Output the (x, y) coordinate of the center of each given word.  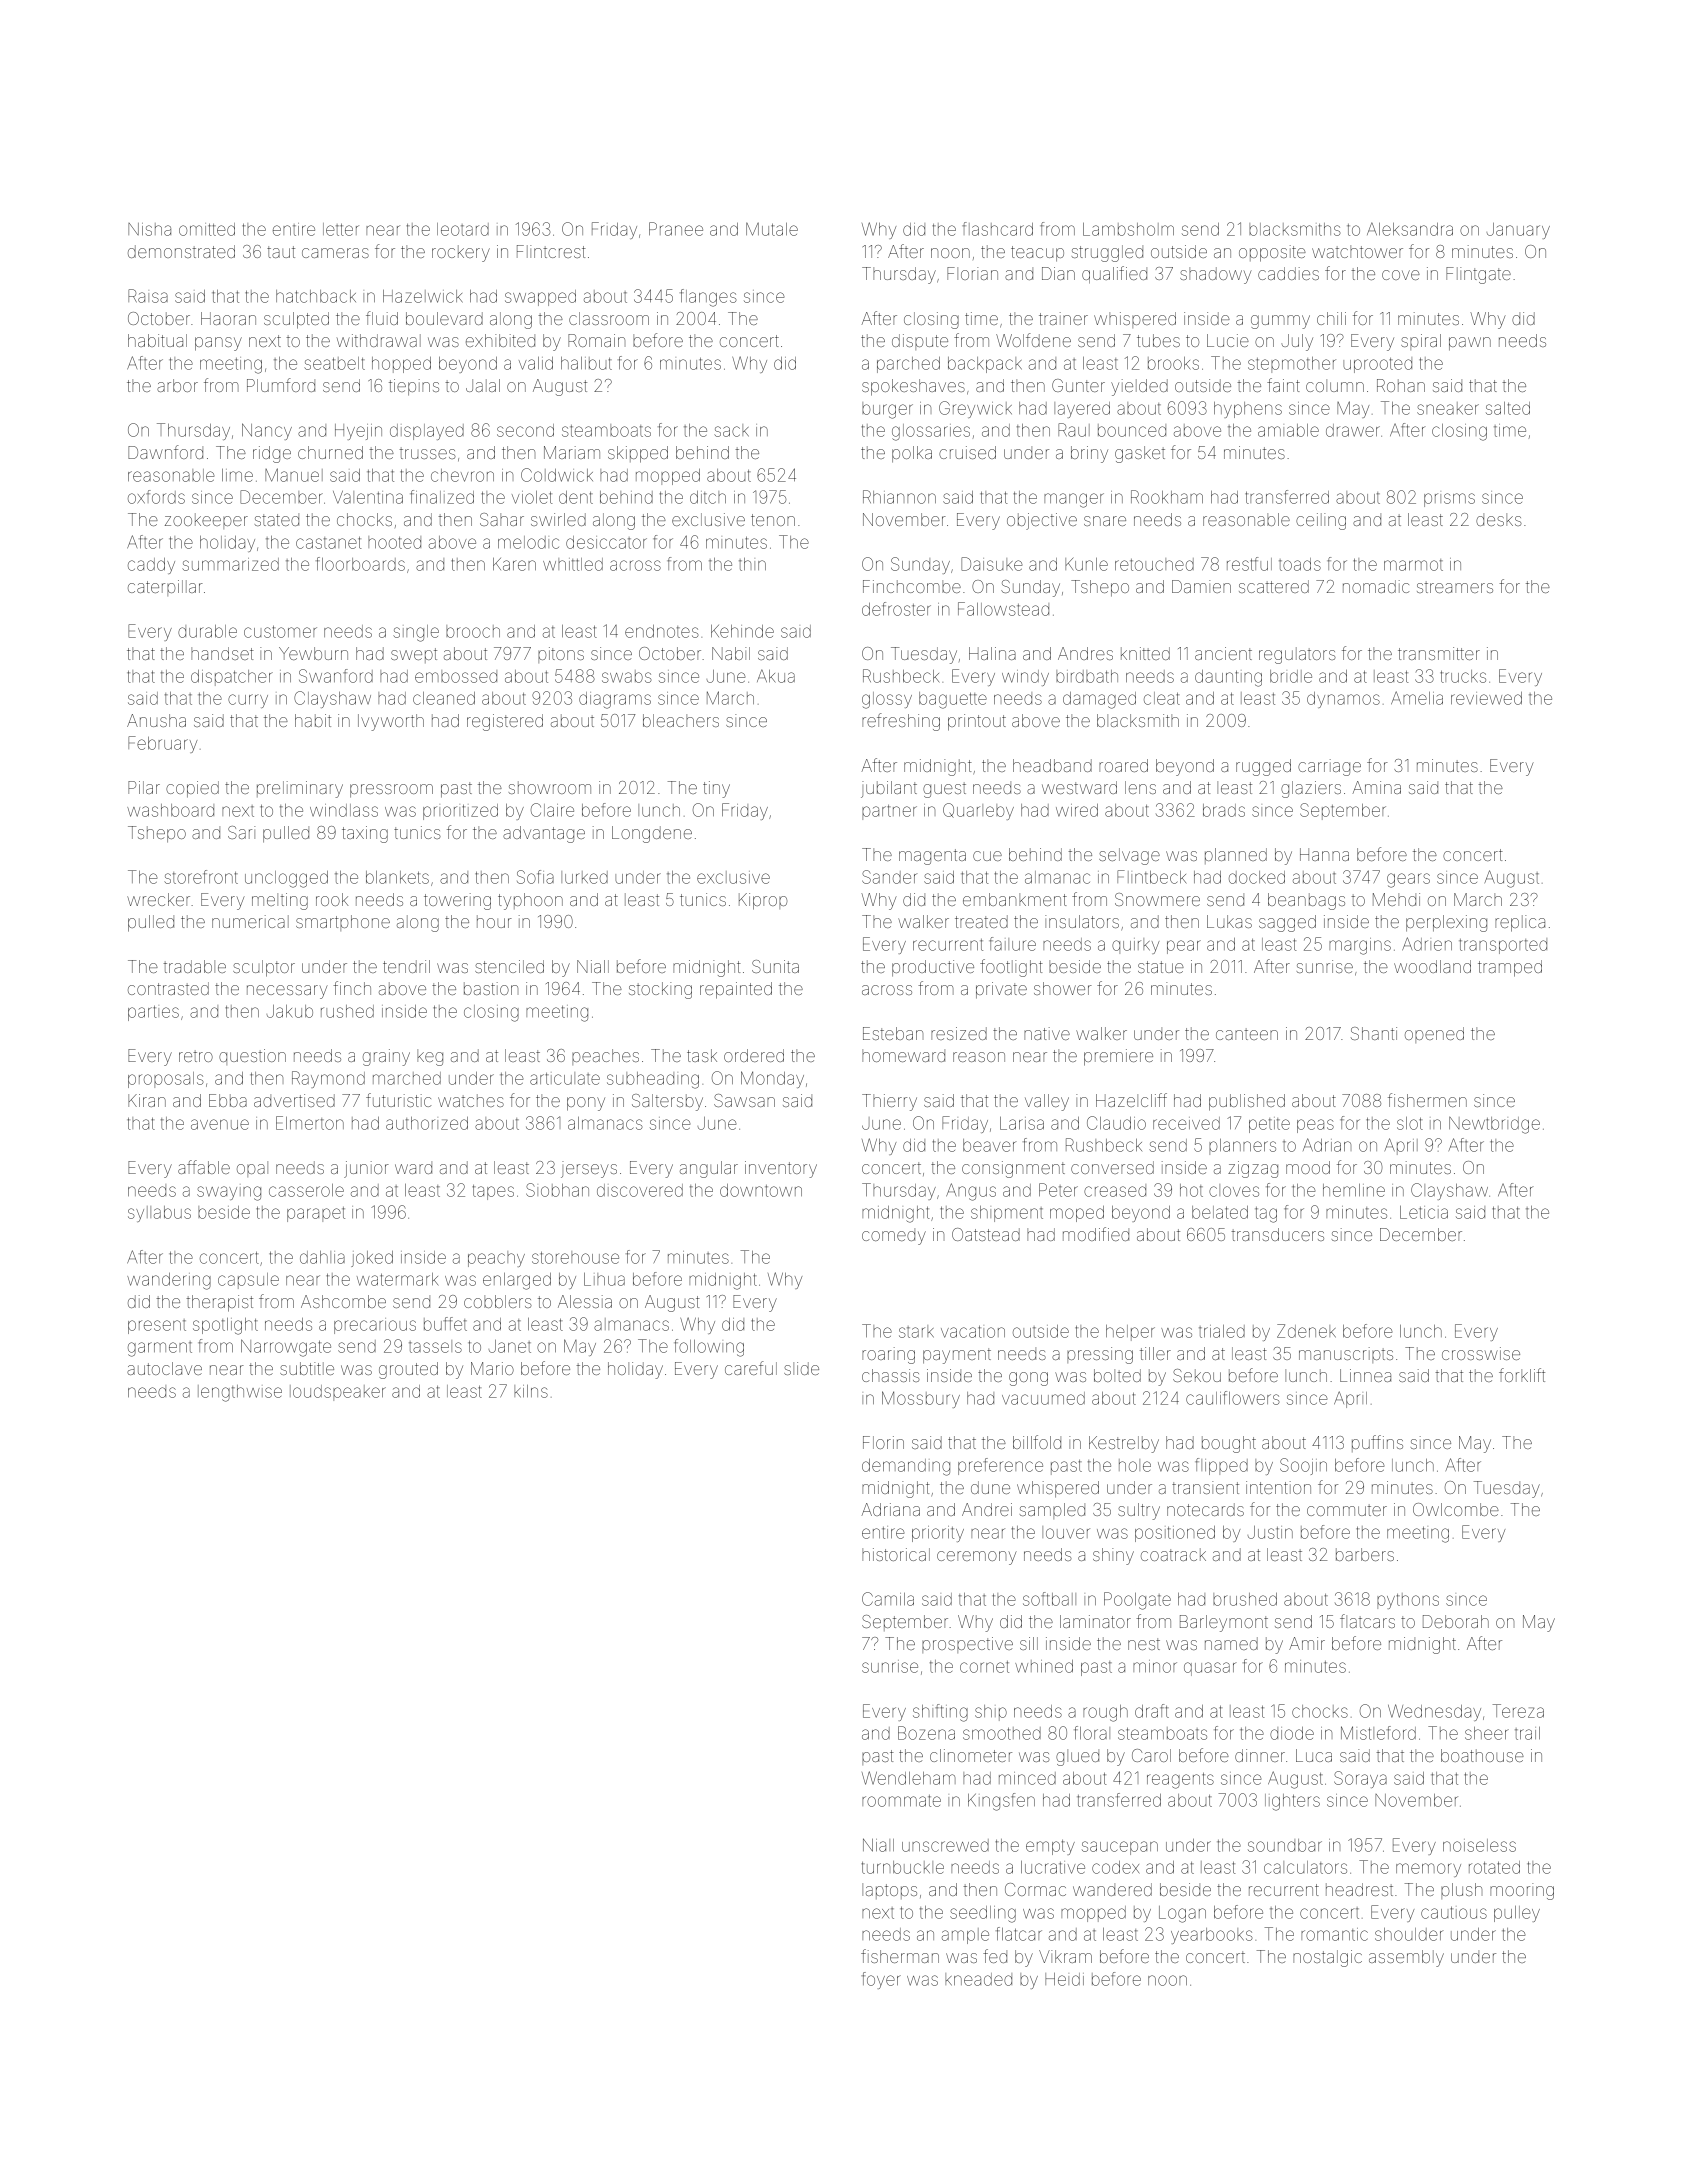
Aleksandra (1410, 229)
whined (1044, 1666)
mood (1308, 1167)
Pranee (676, 229)
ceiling (1321, 521)
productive (933, 968)
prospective (967, 1645)
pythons (1408, 1601)
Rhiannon (899, 497)
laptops (889, 1891)
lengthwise (240, 1393)
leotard (463, 229)
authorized (427, 1123)
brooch (473, 631)
